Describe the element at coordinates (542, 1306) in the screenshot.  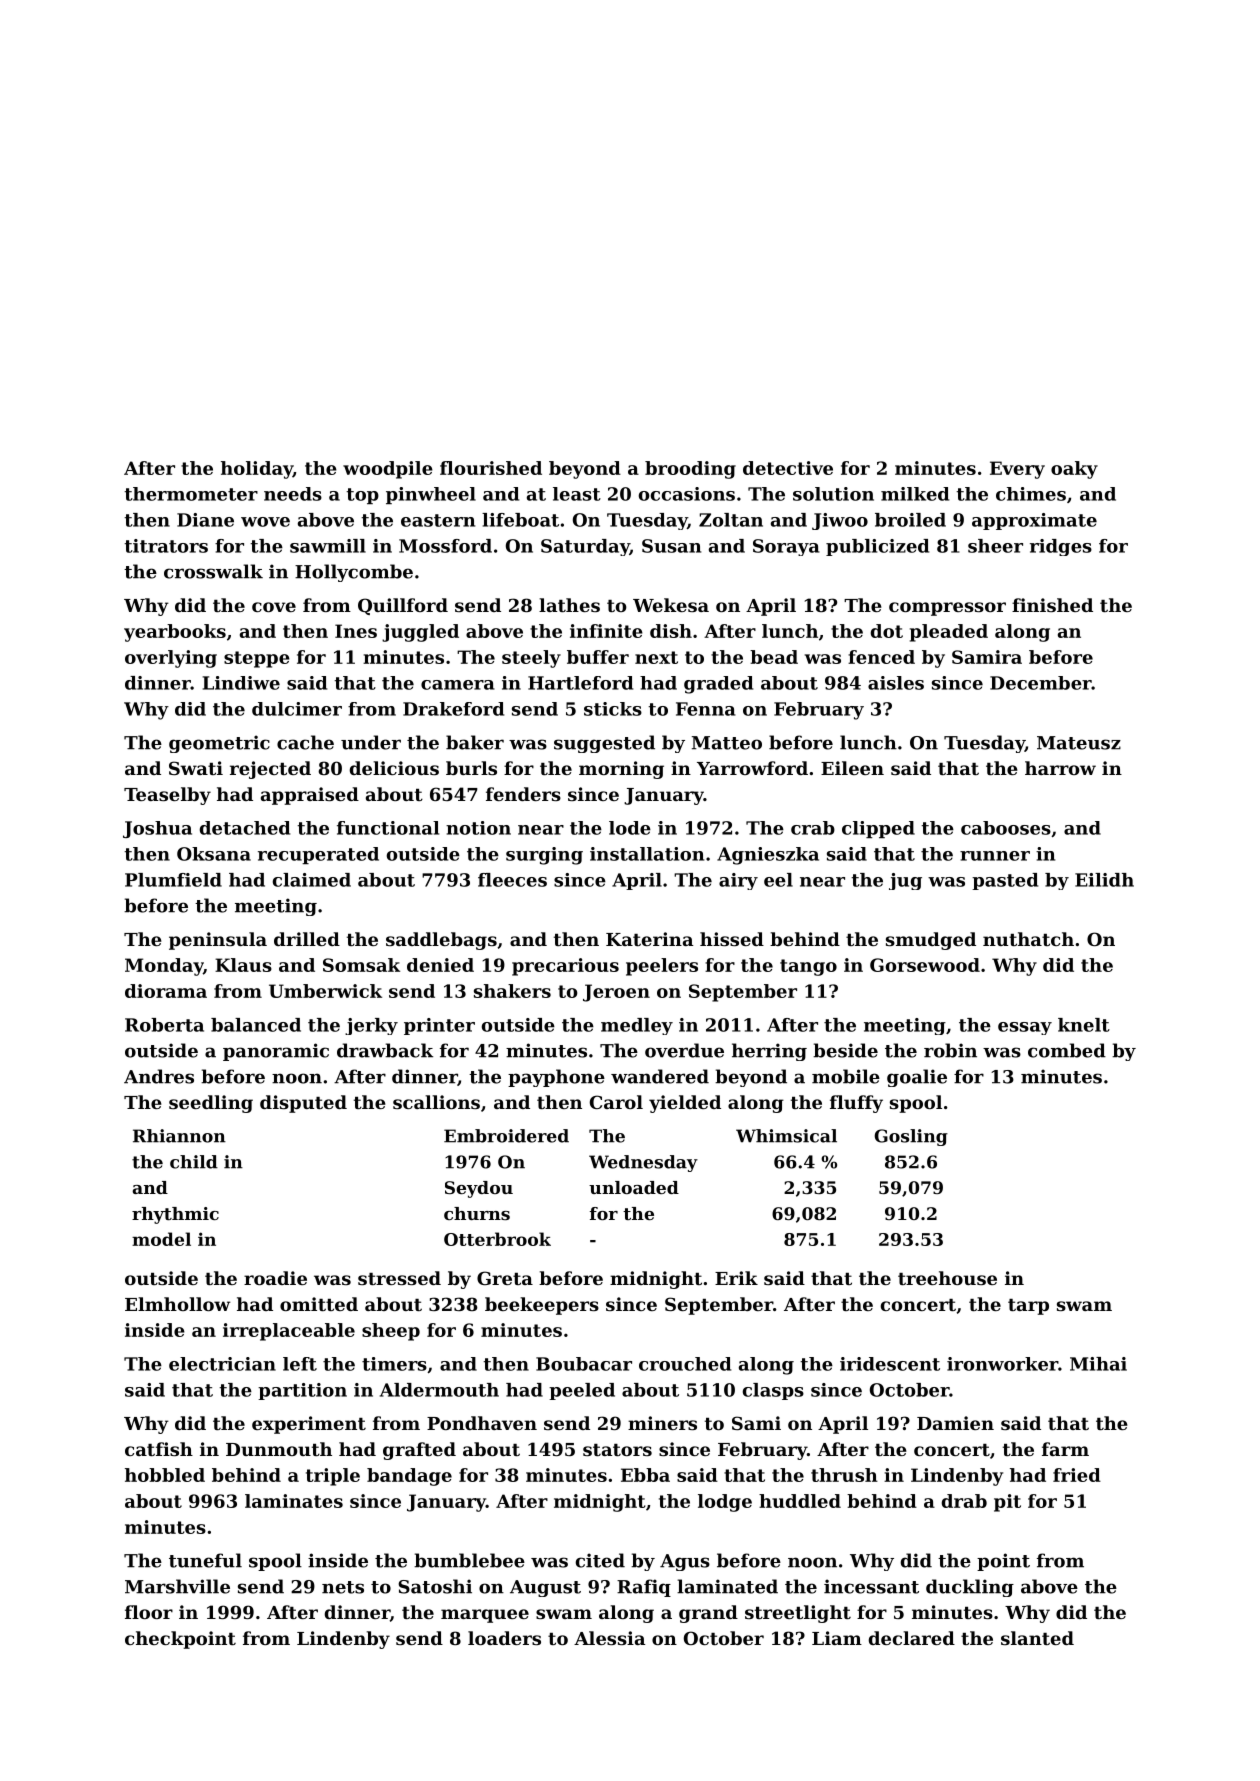
I see `beekeepers` at that location.
